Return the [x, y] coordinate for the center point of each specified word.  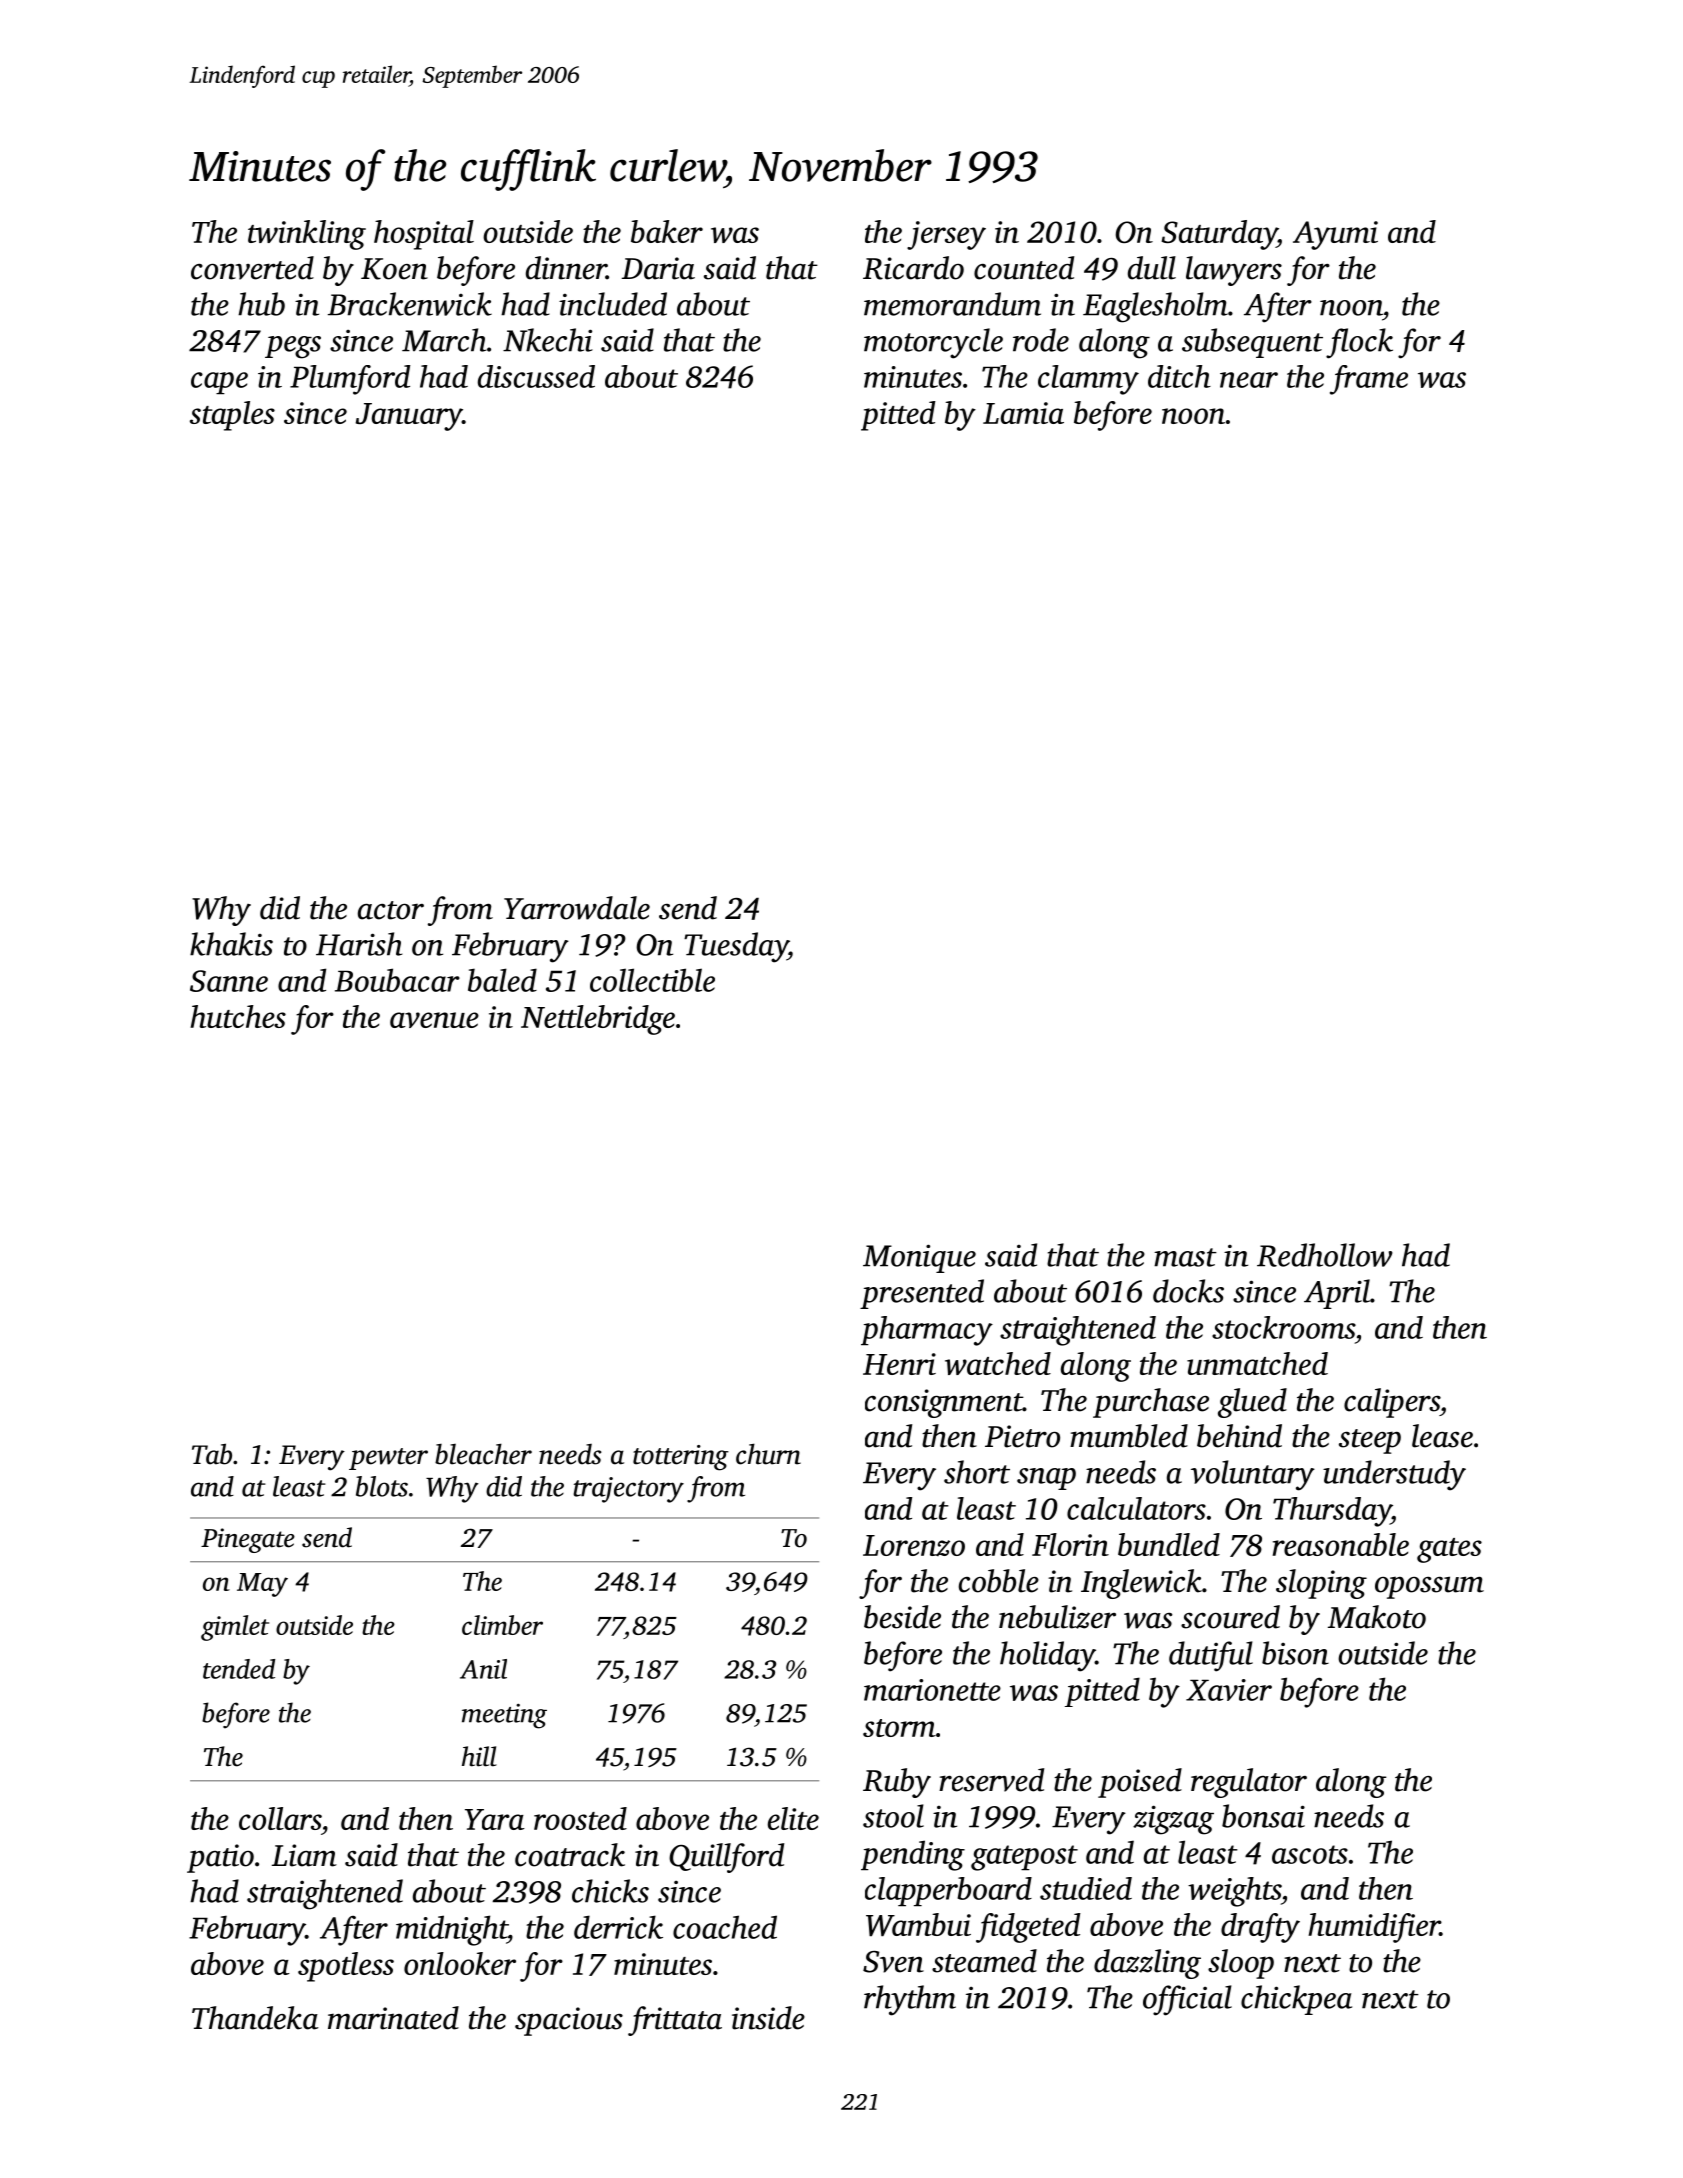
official [1187, 2000]
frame [1369, 380]
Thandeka [255, 2018]
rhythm [910, 2000]
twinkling [307, 235]
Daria [658, 268]
